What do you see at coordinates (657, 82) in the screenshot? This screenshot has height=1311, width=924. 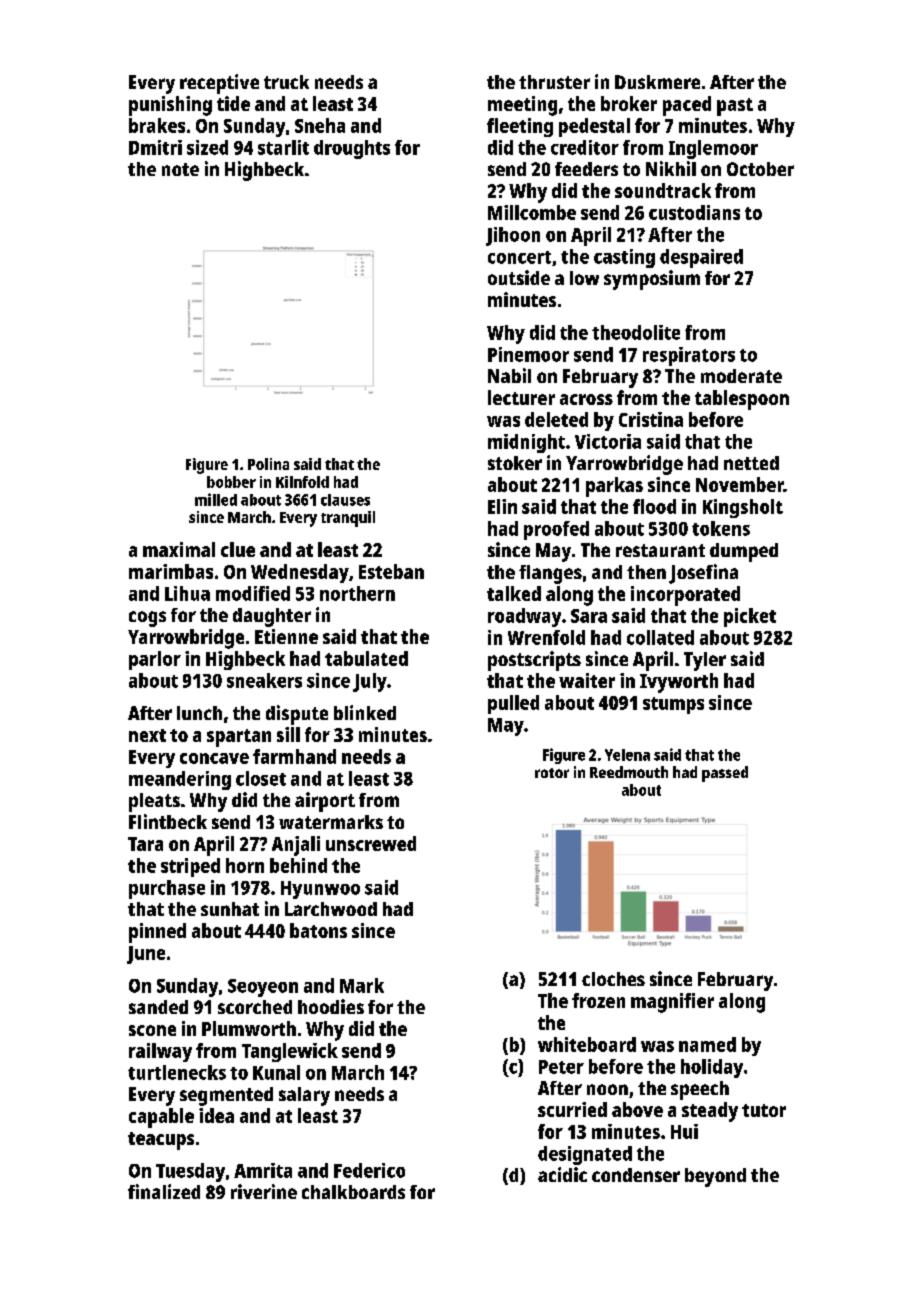 I see `Duskmere` at bounding box center [657, 82].
